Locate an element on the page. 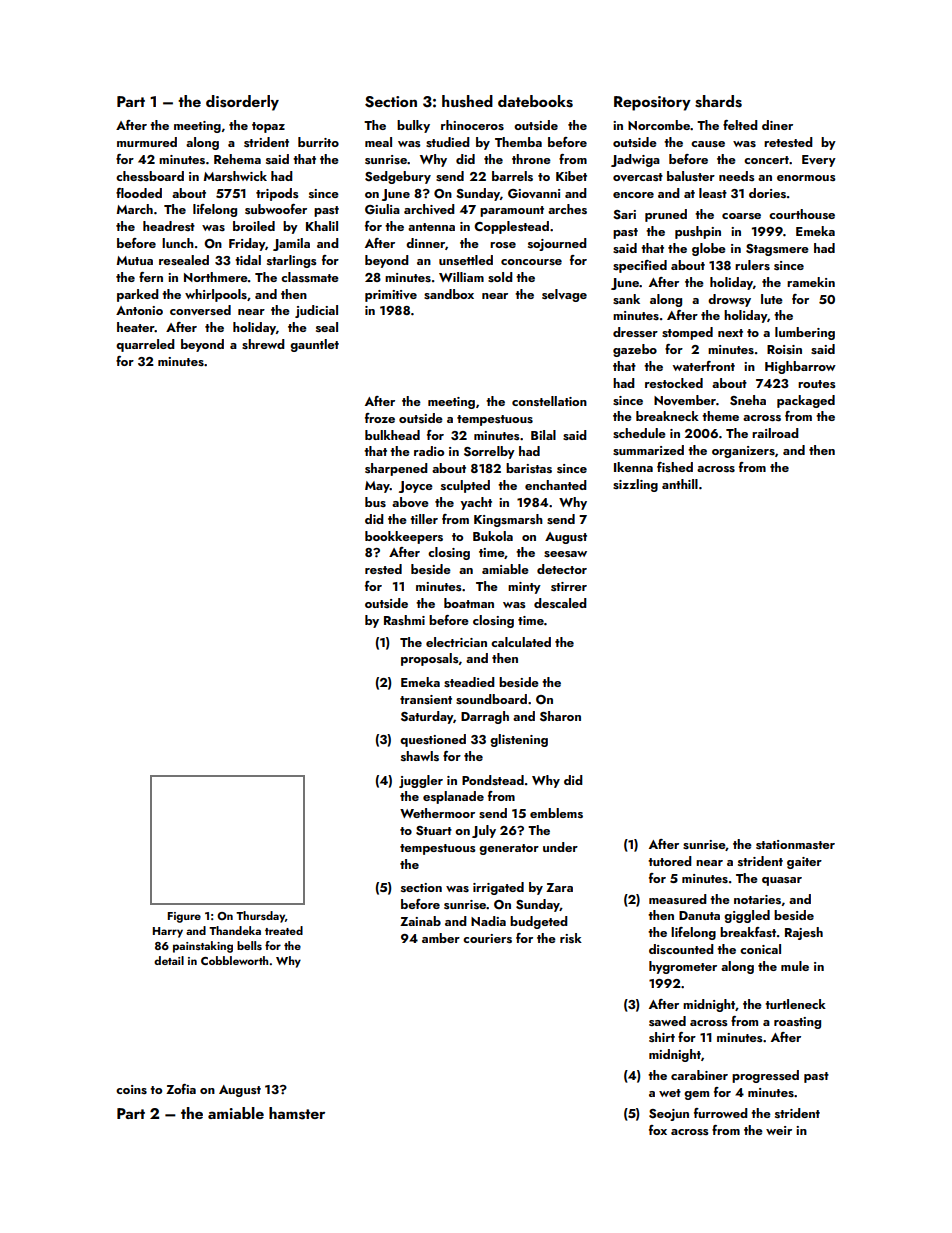  treated is located at coordinates (284, 930).
